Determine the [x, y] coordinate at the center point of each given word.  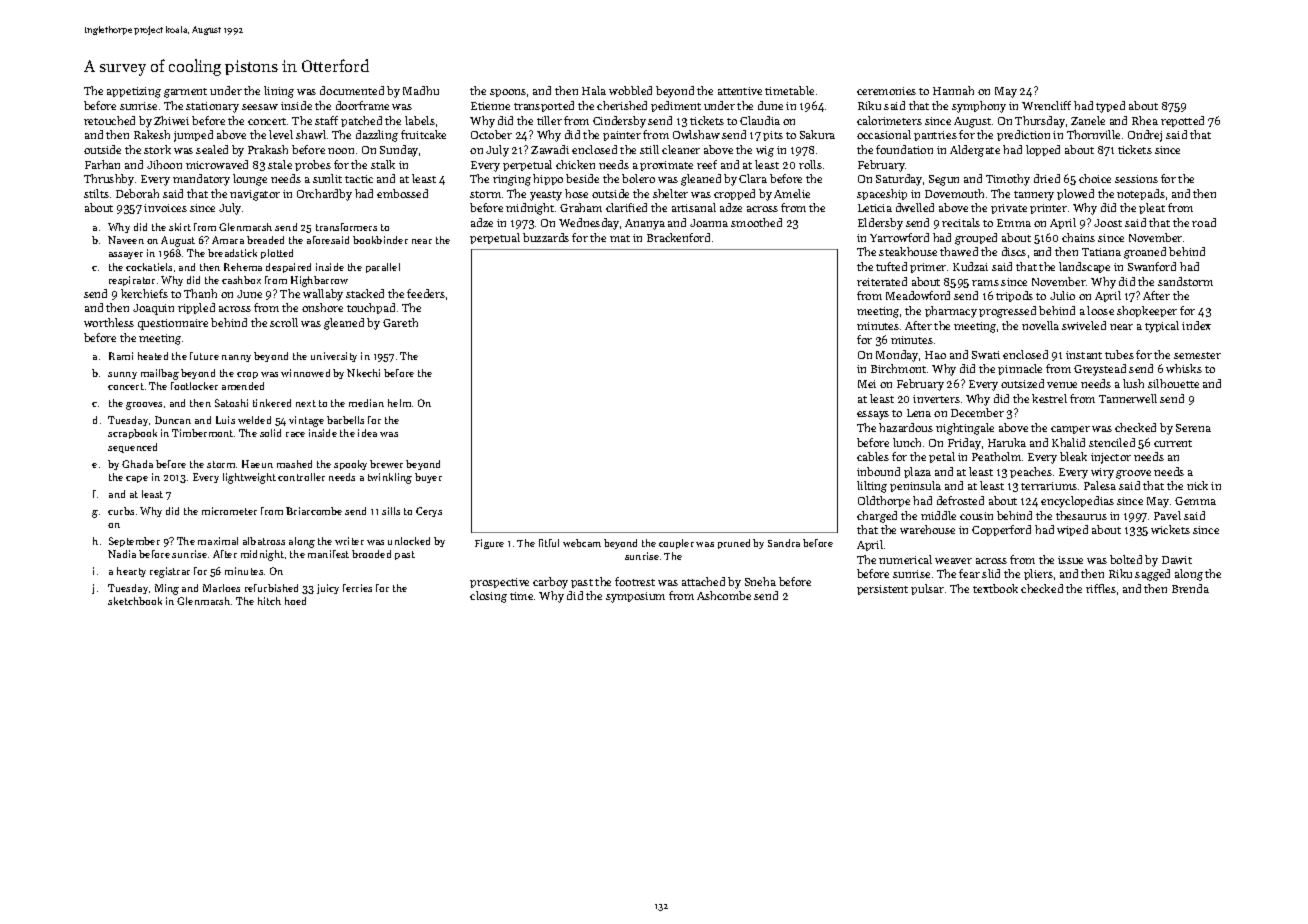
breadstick [232, 253]
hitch [269, 601]
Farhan [102, 164]
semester [1197, 355]
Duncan [173, 420]
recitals [961, 222]
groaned [1145, 253]
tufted [891, 266]
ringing [512, 180]
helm [399, 403]
